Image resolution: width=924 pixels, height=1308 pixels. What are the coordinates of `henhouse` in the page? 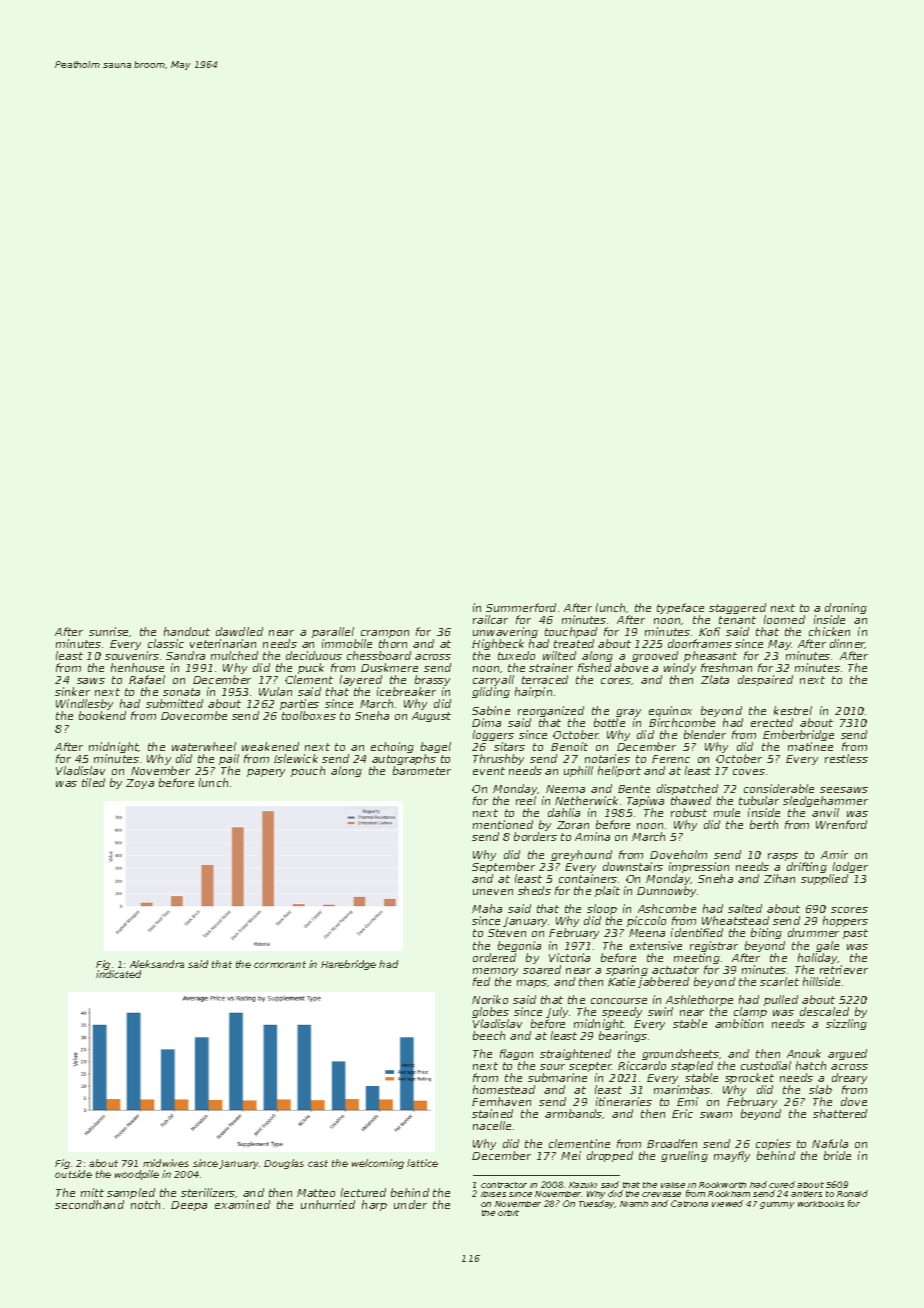 It's located at (137, 667).
